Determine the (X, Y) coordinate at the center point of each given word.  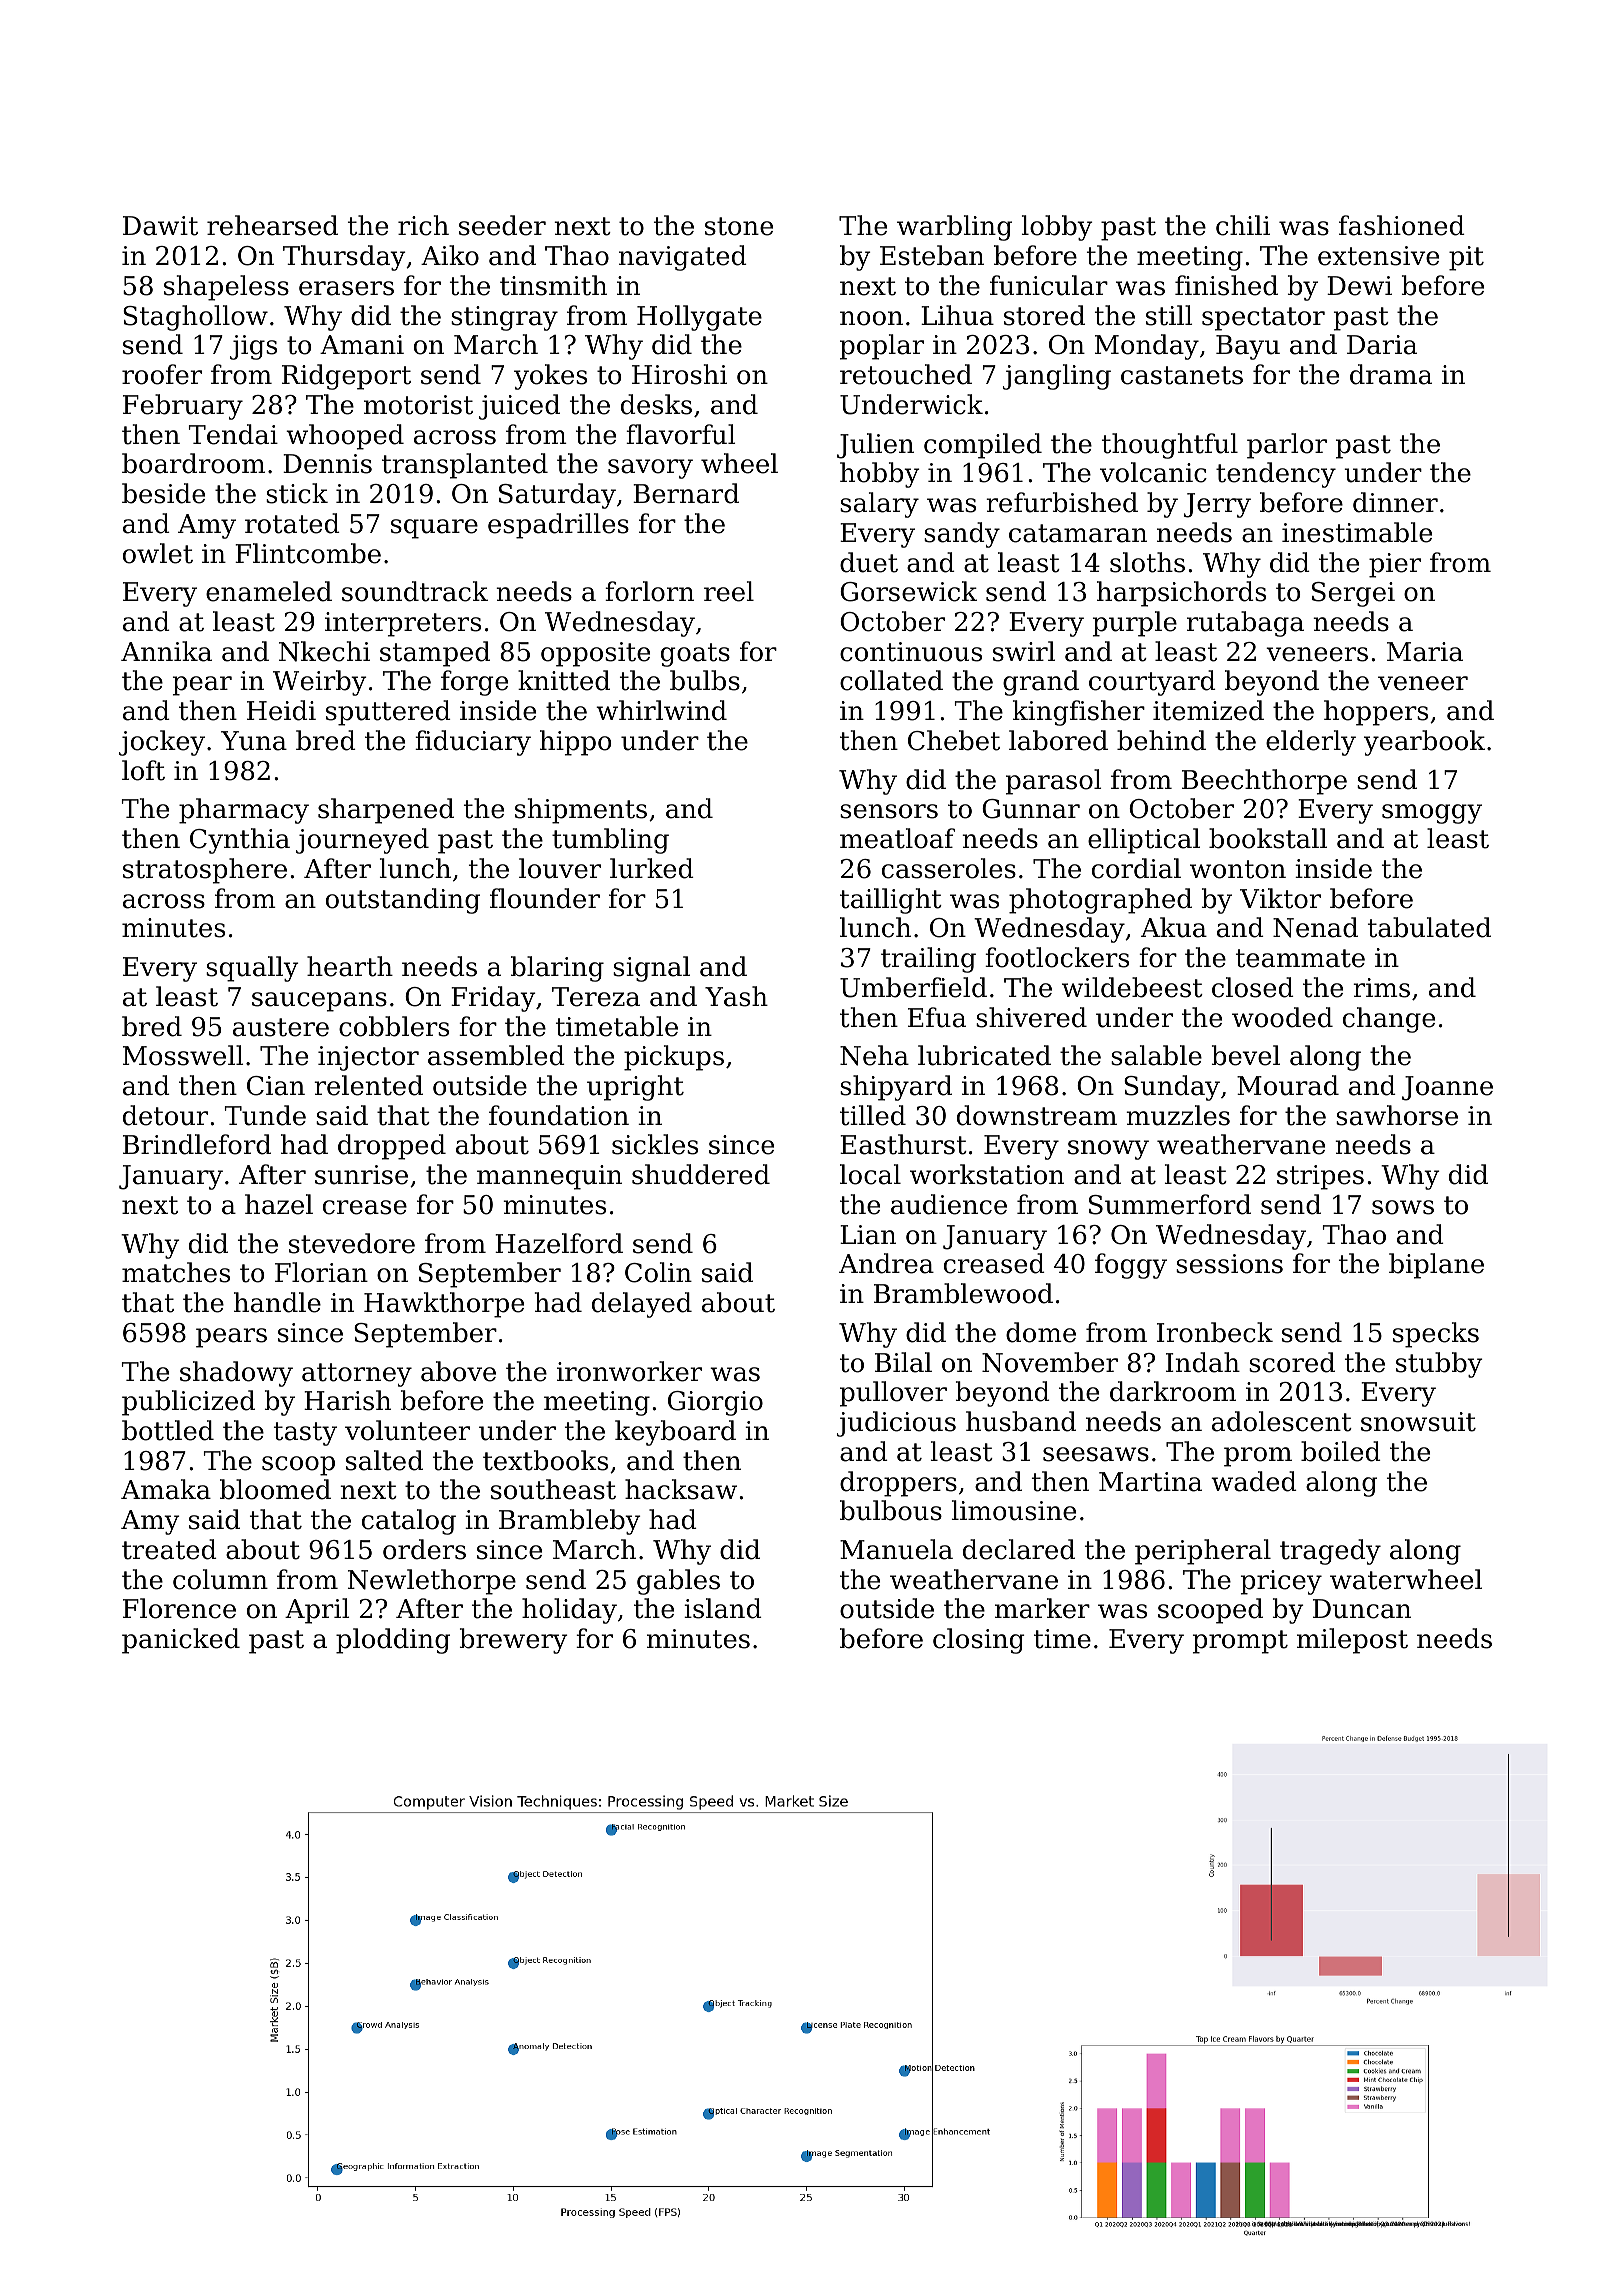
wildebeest (1132, 987)
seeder (502, 225)
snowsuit (1418, 1422)
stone (739, 226)
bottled (168, 1430)
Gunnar (1031, 809)
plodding (393, 1641)
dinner (1395, 502)
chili (1243, 225)
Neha (874, 1055)
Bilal (903, 1362)
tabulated (1429, 927)
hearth (350, 966)
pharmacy (244, 811)
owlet (158, 553)
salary (879, 505)
